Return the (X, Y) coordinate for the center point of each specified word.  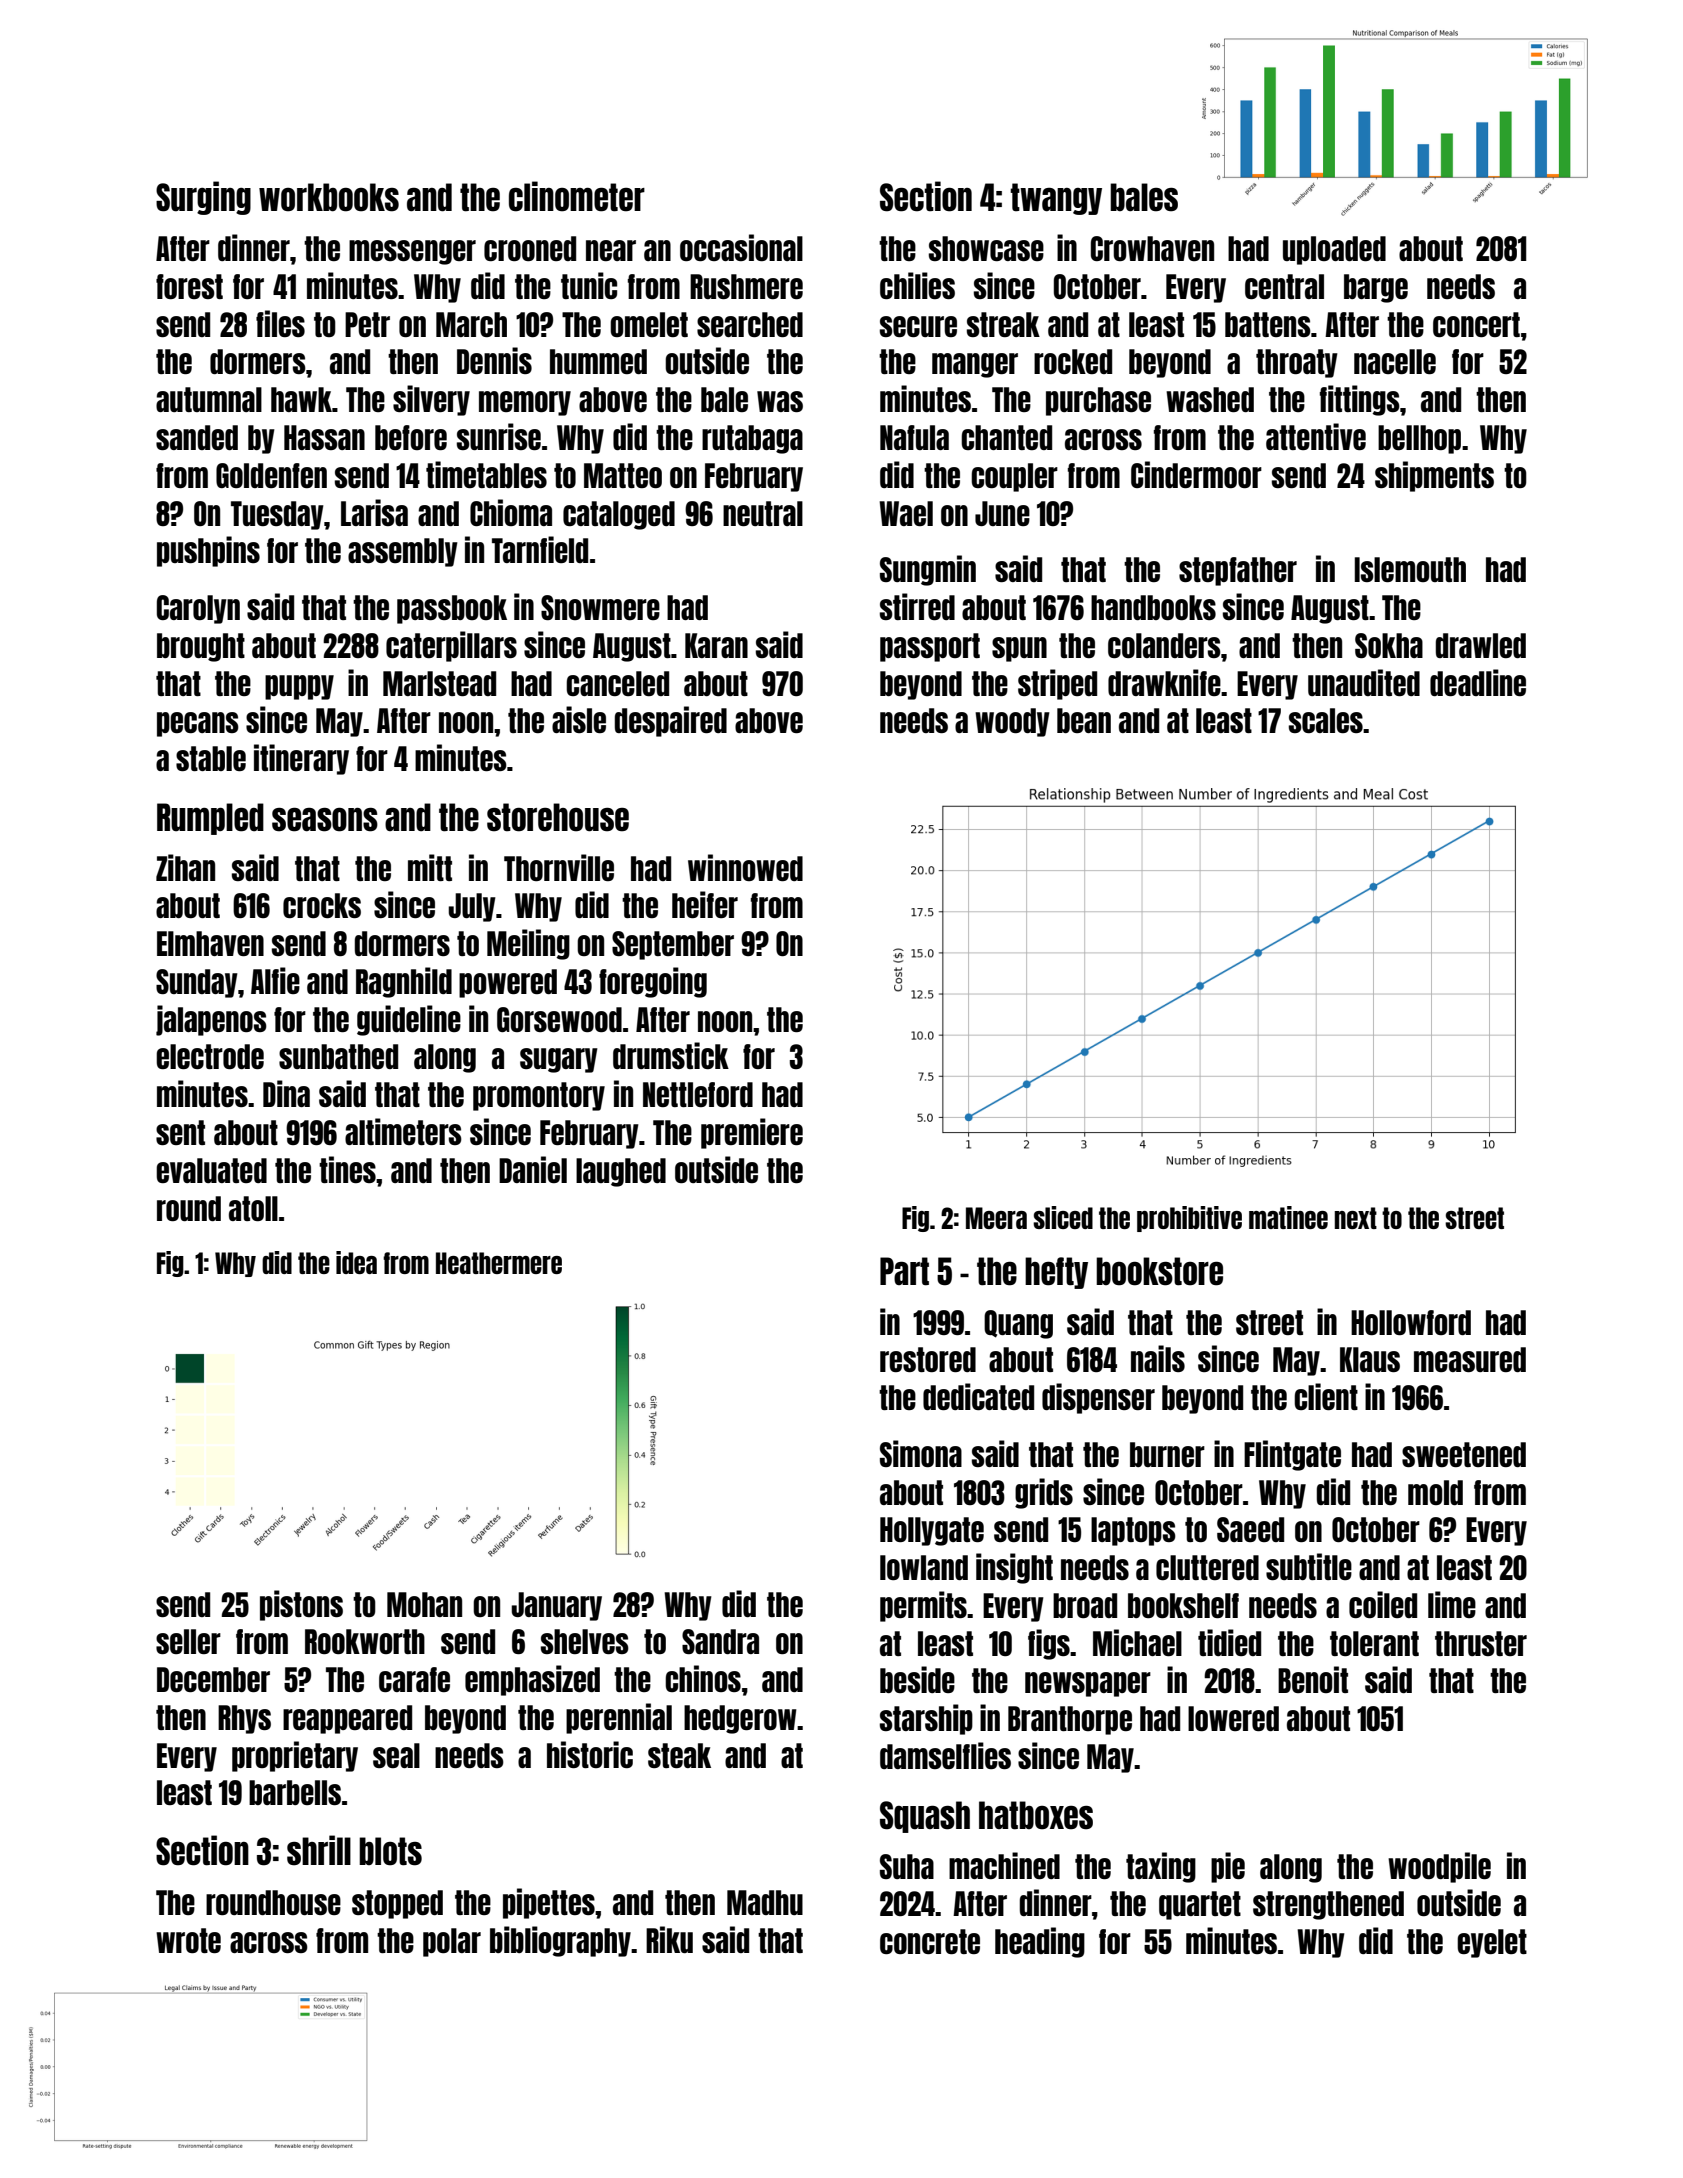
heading (1040, 1942)
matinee (1288, 1217)
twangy (1056, 199)
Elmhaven (210, 943)
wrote (188, 1940)
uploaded (1334, 250)
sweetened (1464, 1454)
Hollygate (932, 1531)
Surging (203, 198)
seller (188, 1641)
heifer (705, 904)
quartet (1200, 1905)
